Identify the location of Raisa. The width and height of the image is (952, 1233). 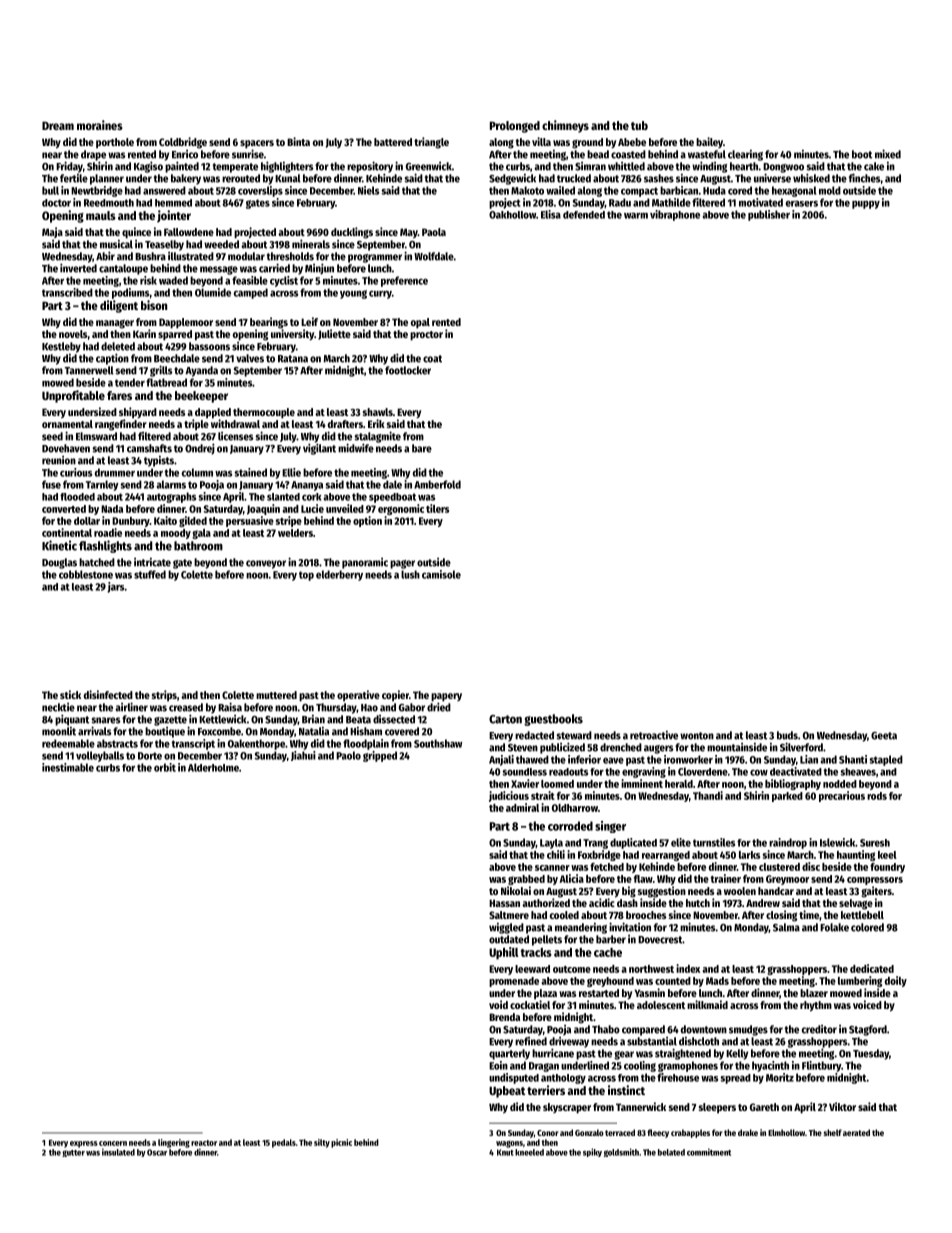
(230, 707).
